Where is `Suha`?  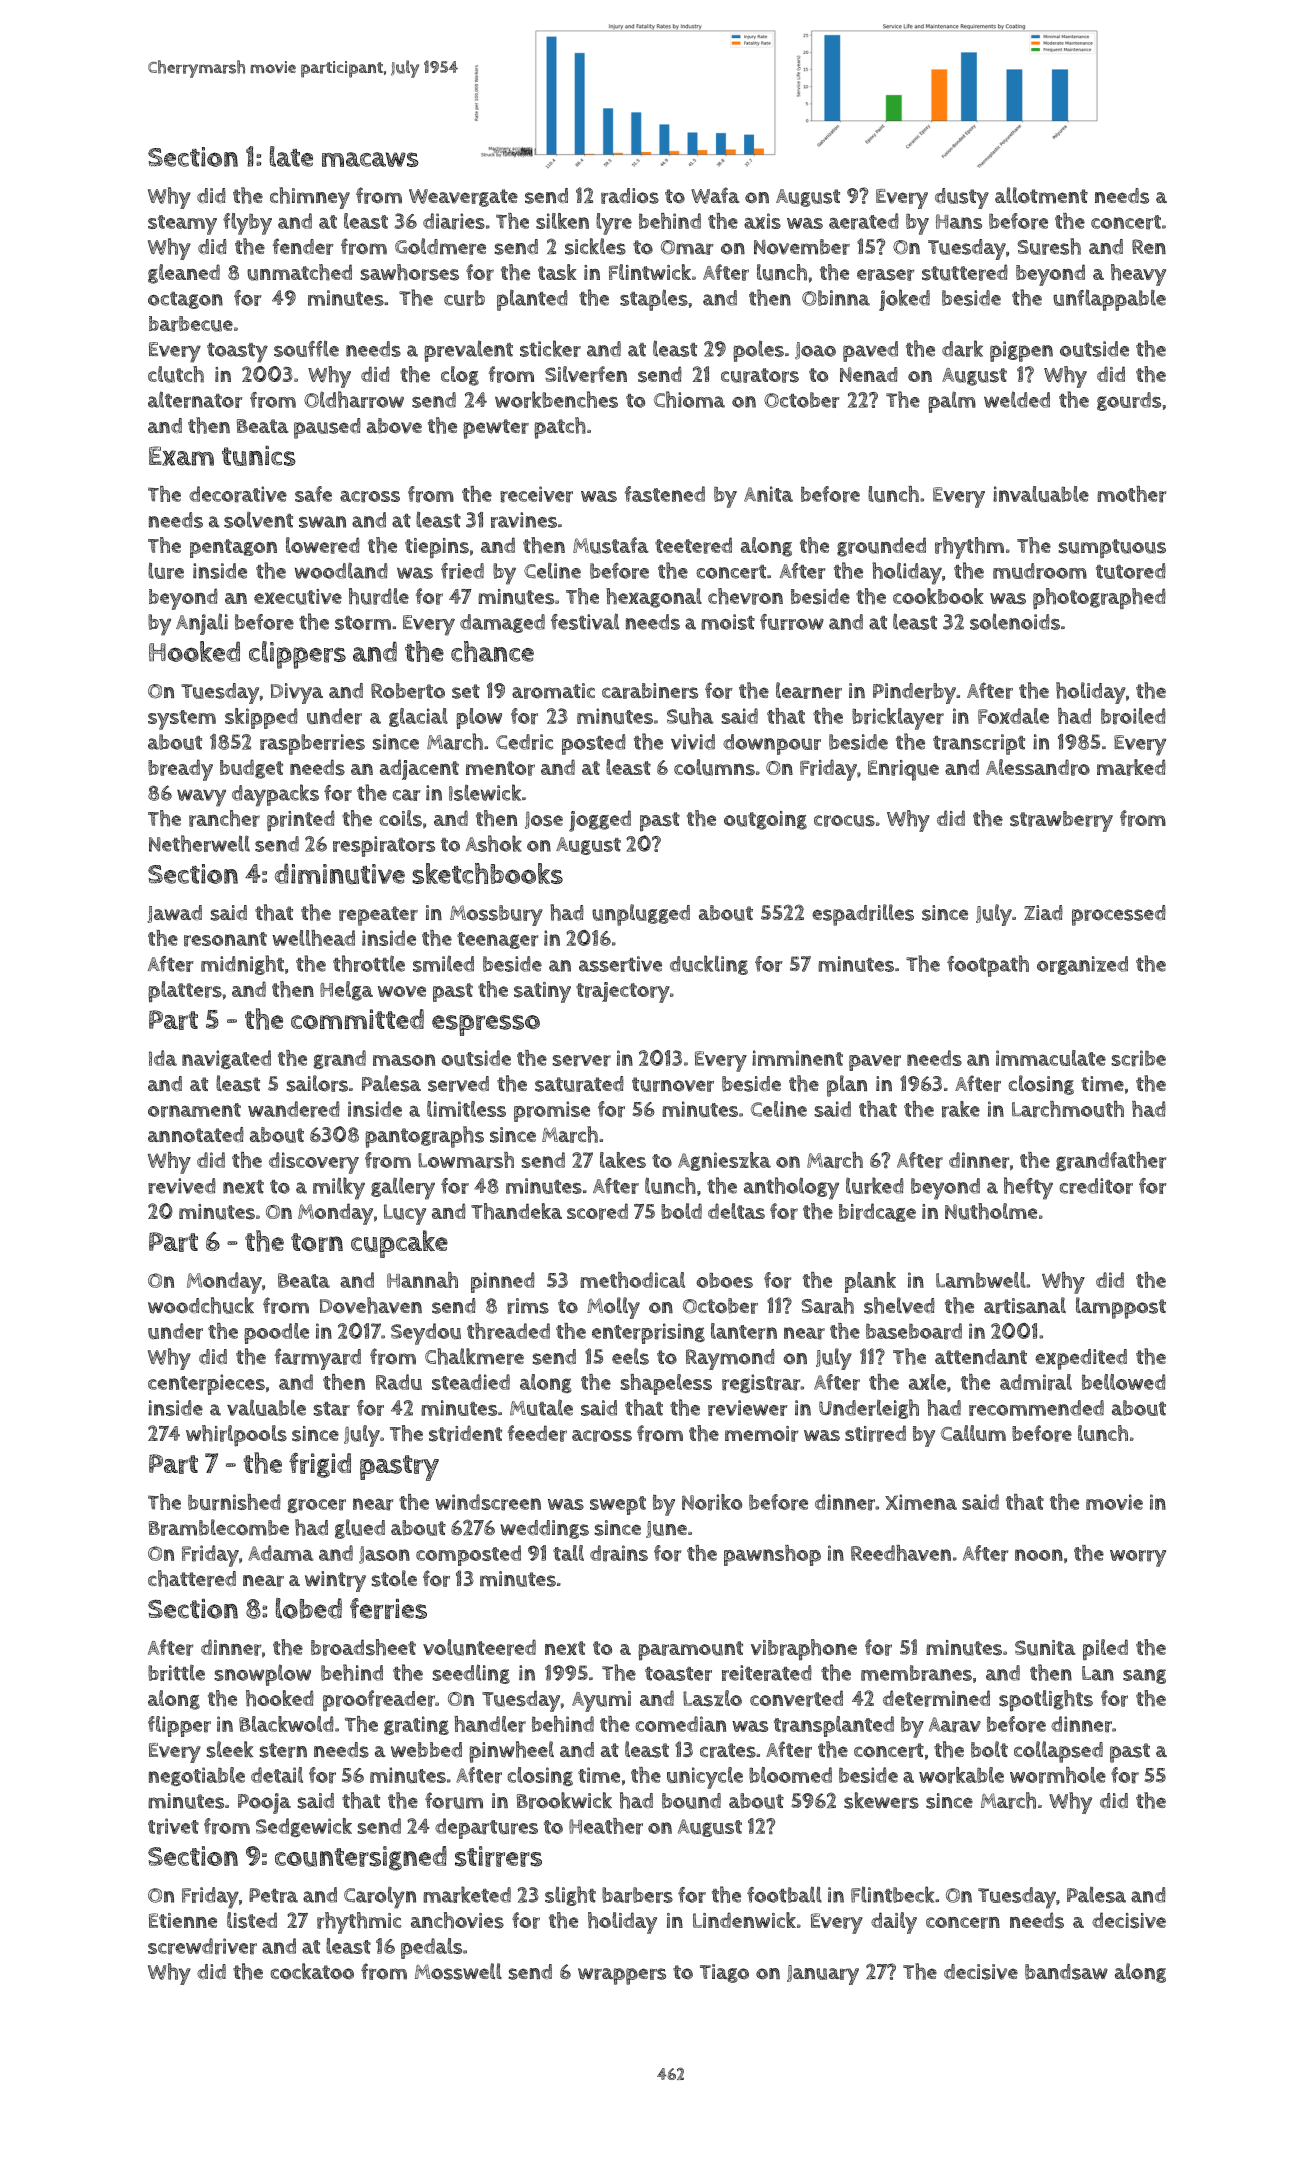 Suha is located at coordinates (690, 716).
